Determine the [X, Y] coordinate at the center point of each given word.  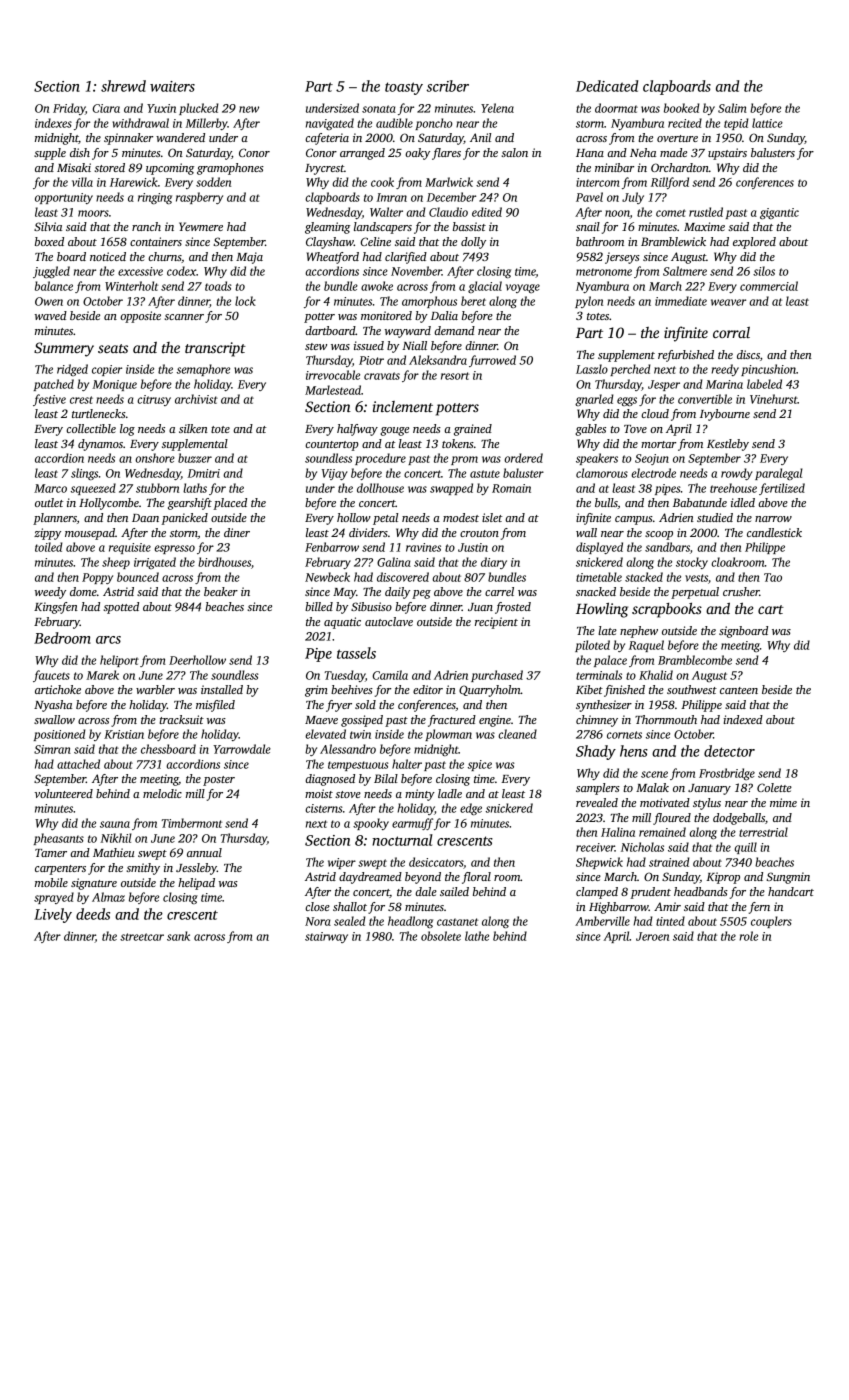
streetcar [142, 937]
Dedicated [607, 86]
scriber [448, 86]
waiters [172, 86]
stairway [326, 937]
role [748, 936]
